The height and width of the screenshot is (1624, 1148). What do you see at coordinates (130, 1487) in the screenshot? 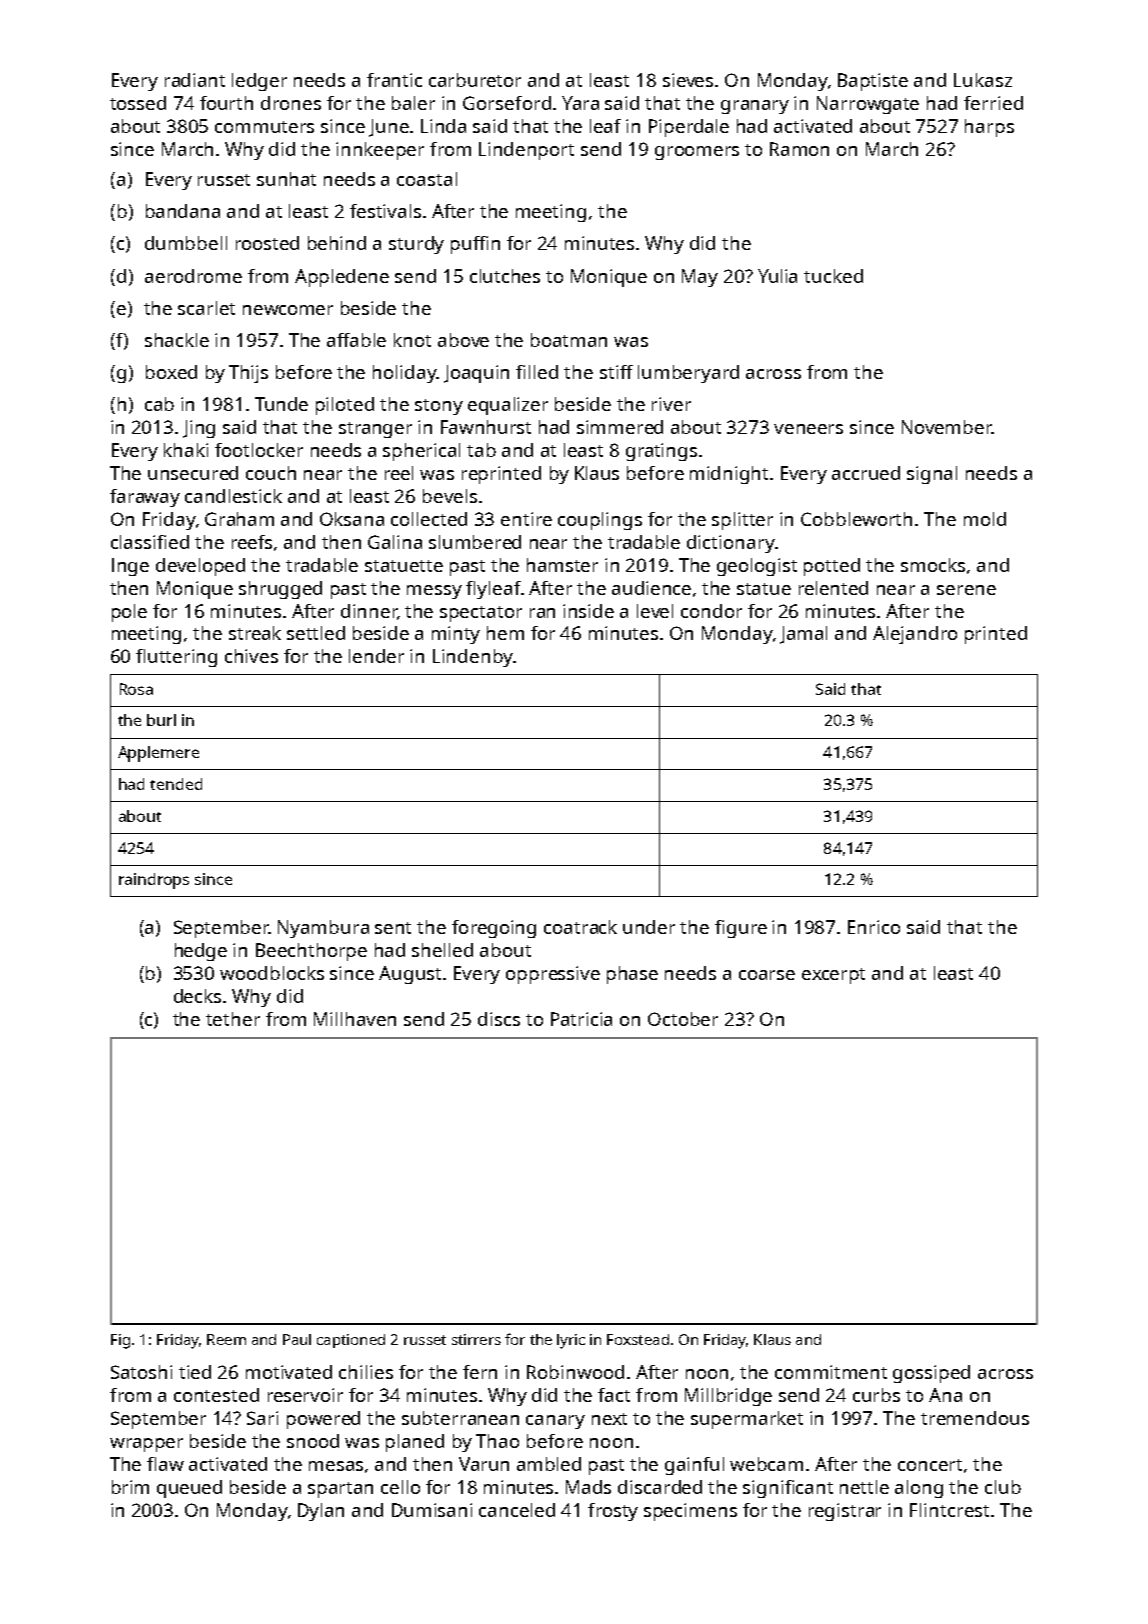
I see `brim` at bounding box center [130, 1487].
